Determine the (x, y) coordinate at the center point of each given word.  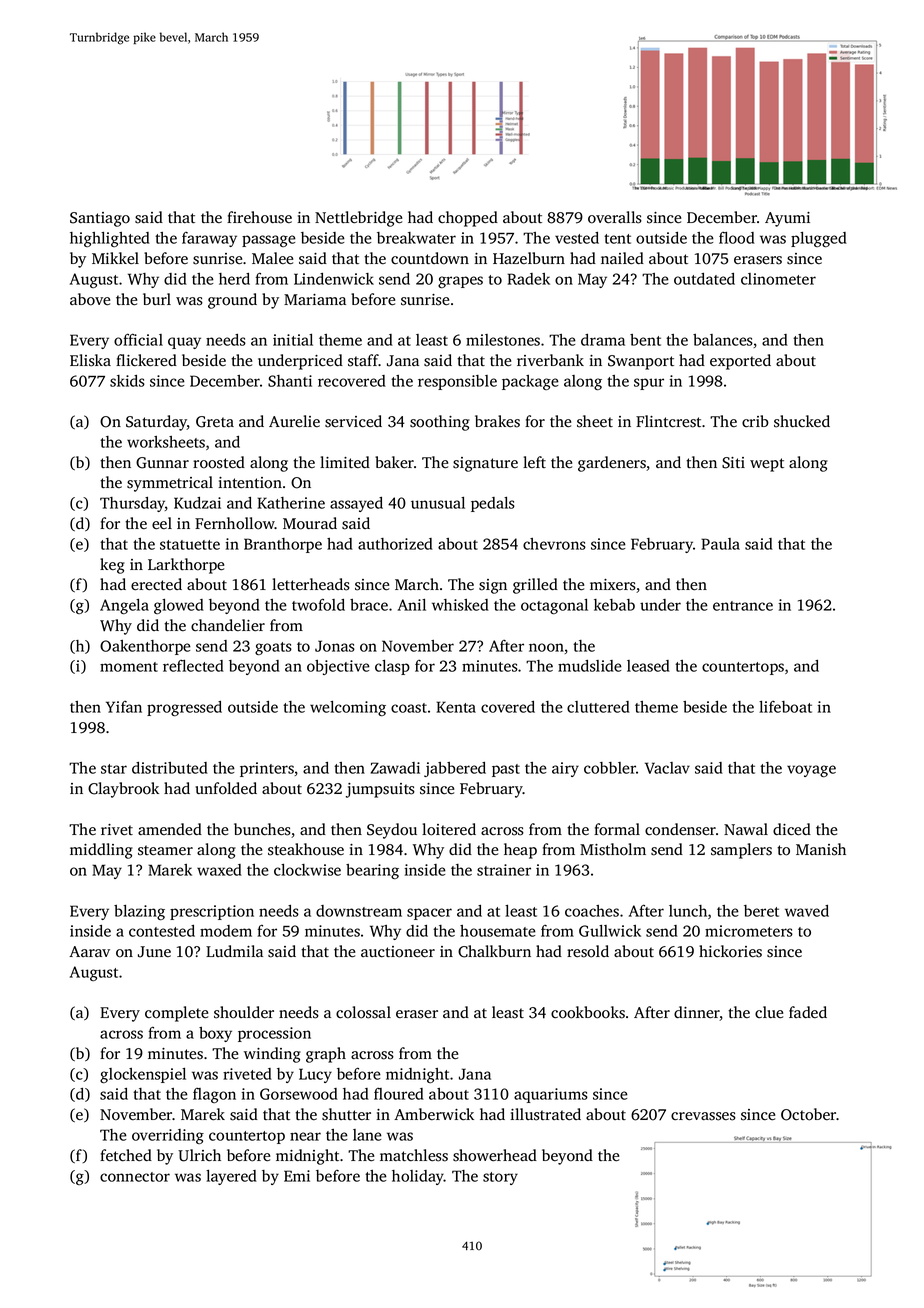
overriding (168, 1136)
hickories (730, 951)
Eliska (90, 360)
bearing (372, 871)
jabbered (455, 769)
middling (101, 851)
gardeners (612, 464)
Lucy (315, 1075)
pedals (493, 504)
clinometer (778, 279)
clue (769, 1012)
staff (363, 360)
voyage (811, 771)
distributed (170, 768)
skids (127, 381)
